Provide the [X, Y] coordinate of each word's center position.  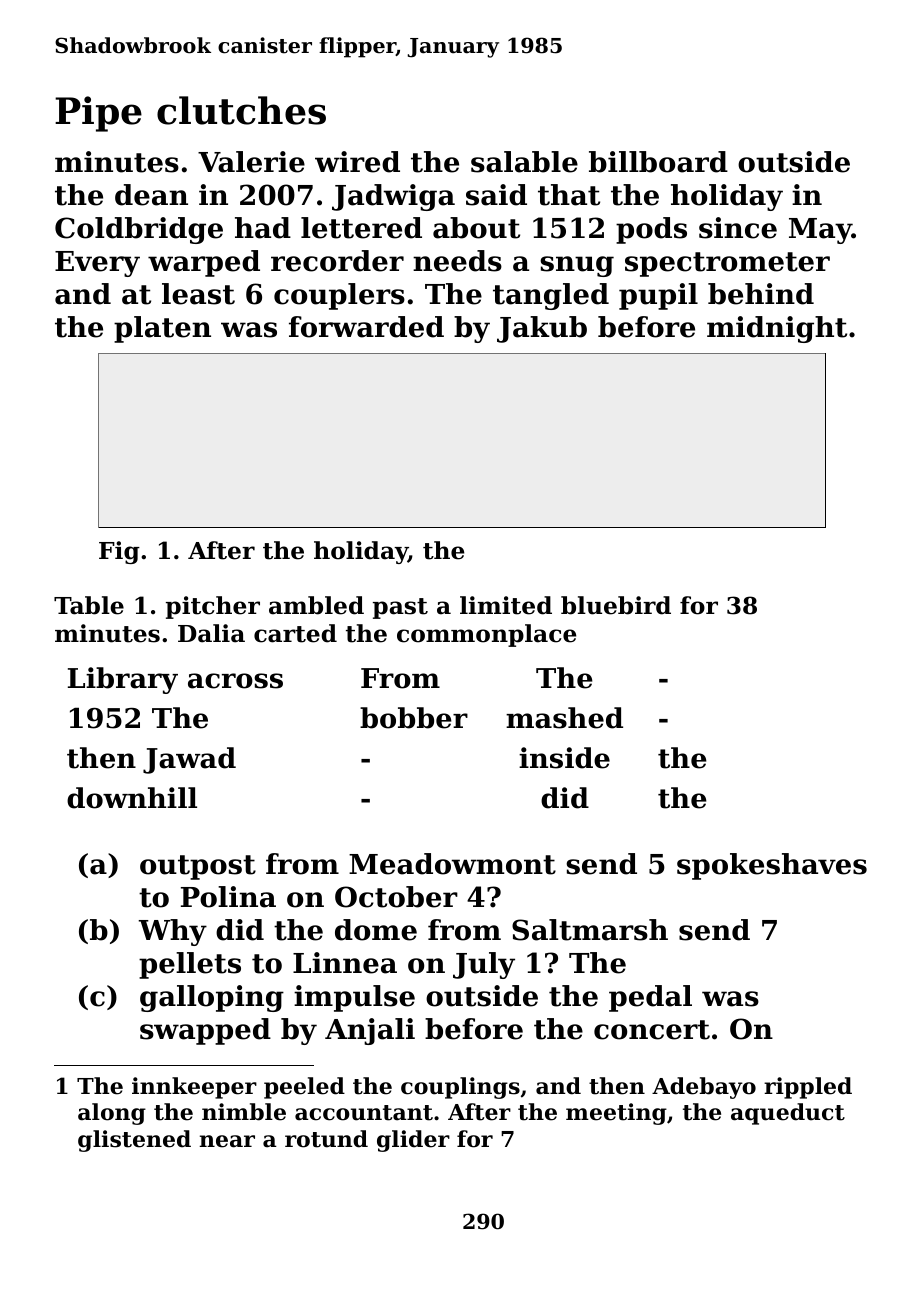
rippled [808, 1088]
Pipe [98, 114]
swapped [205, 1031]
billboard [658, 162]
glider [413, 1141]
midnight [777, 329]
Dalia [211, 633]
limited [506, 605]
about [476, 228]
